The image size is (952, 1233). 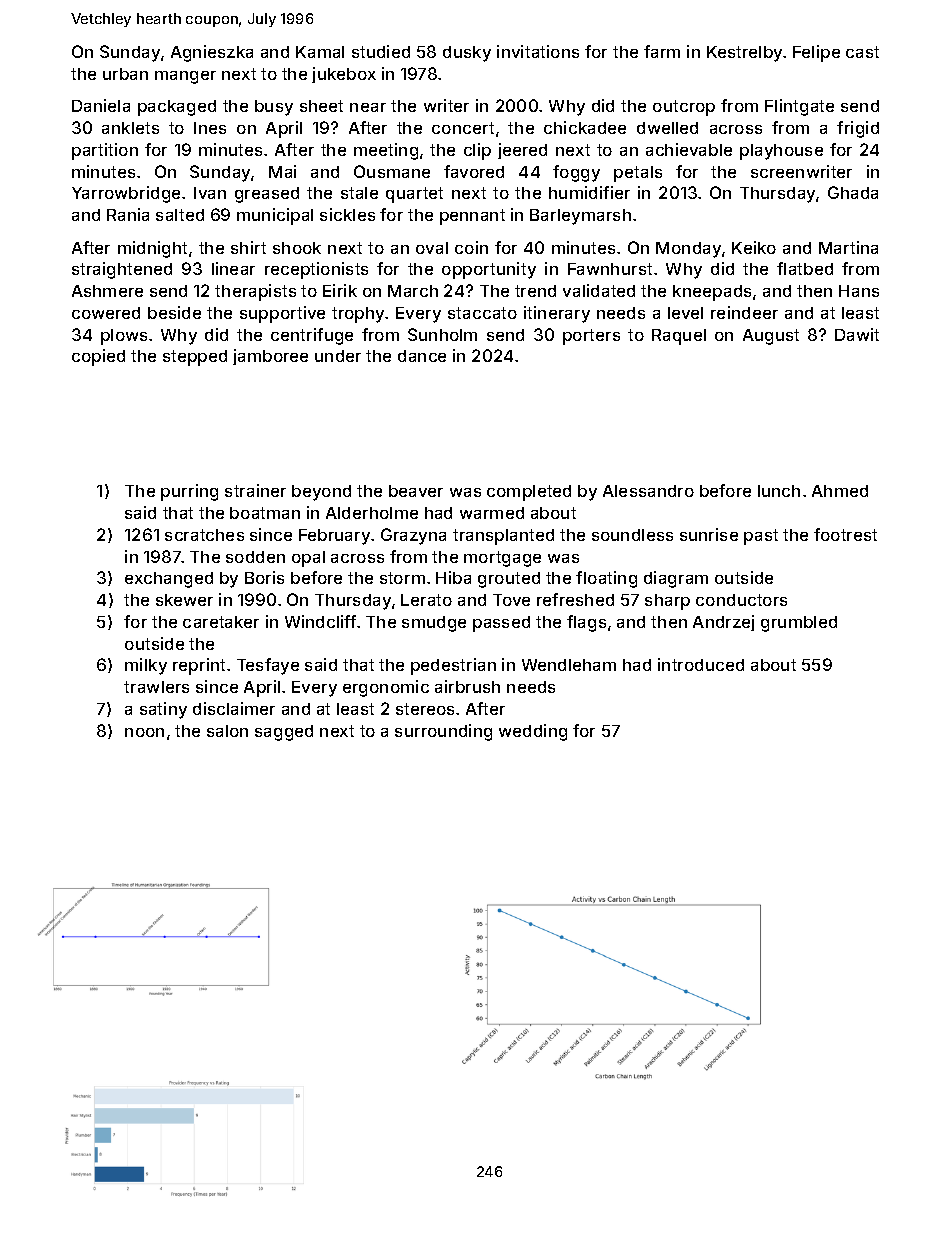 I want to click on milky, so click(x=146, y=666).
